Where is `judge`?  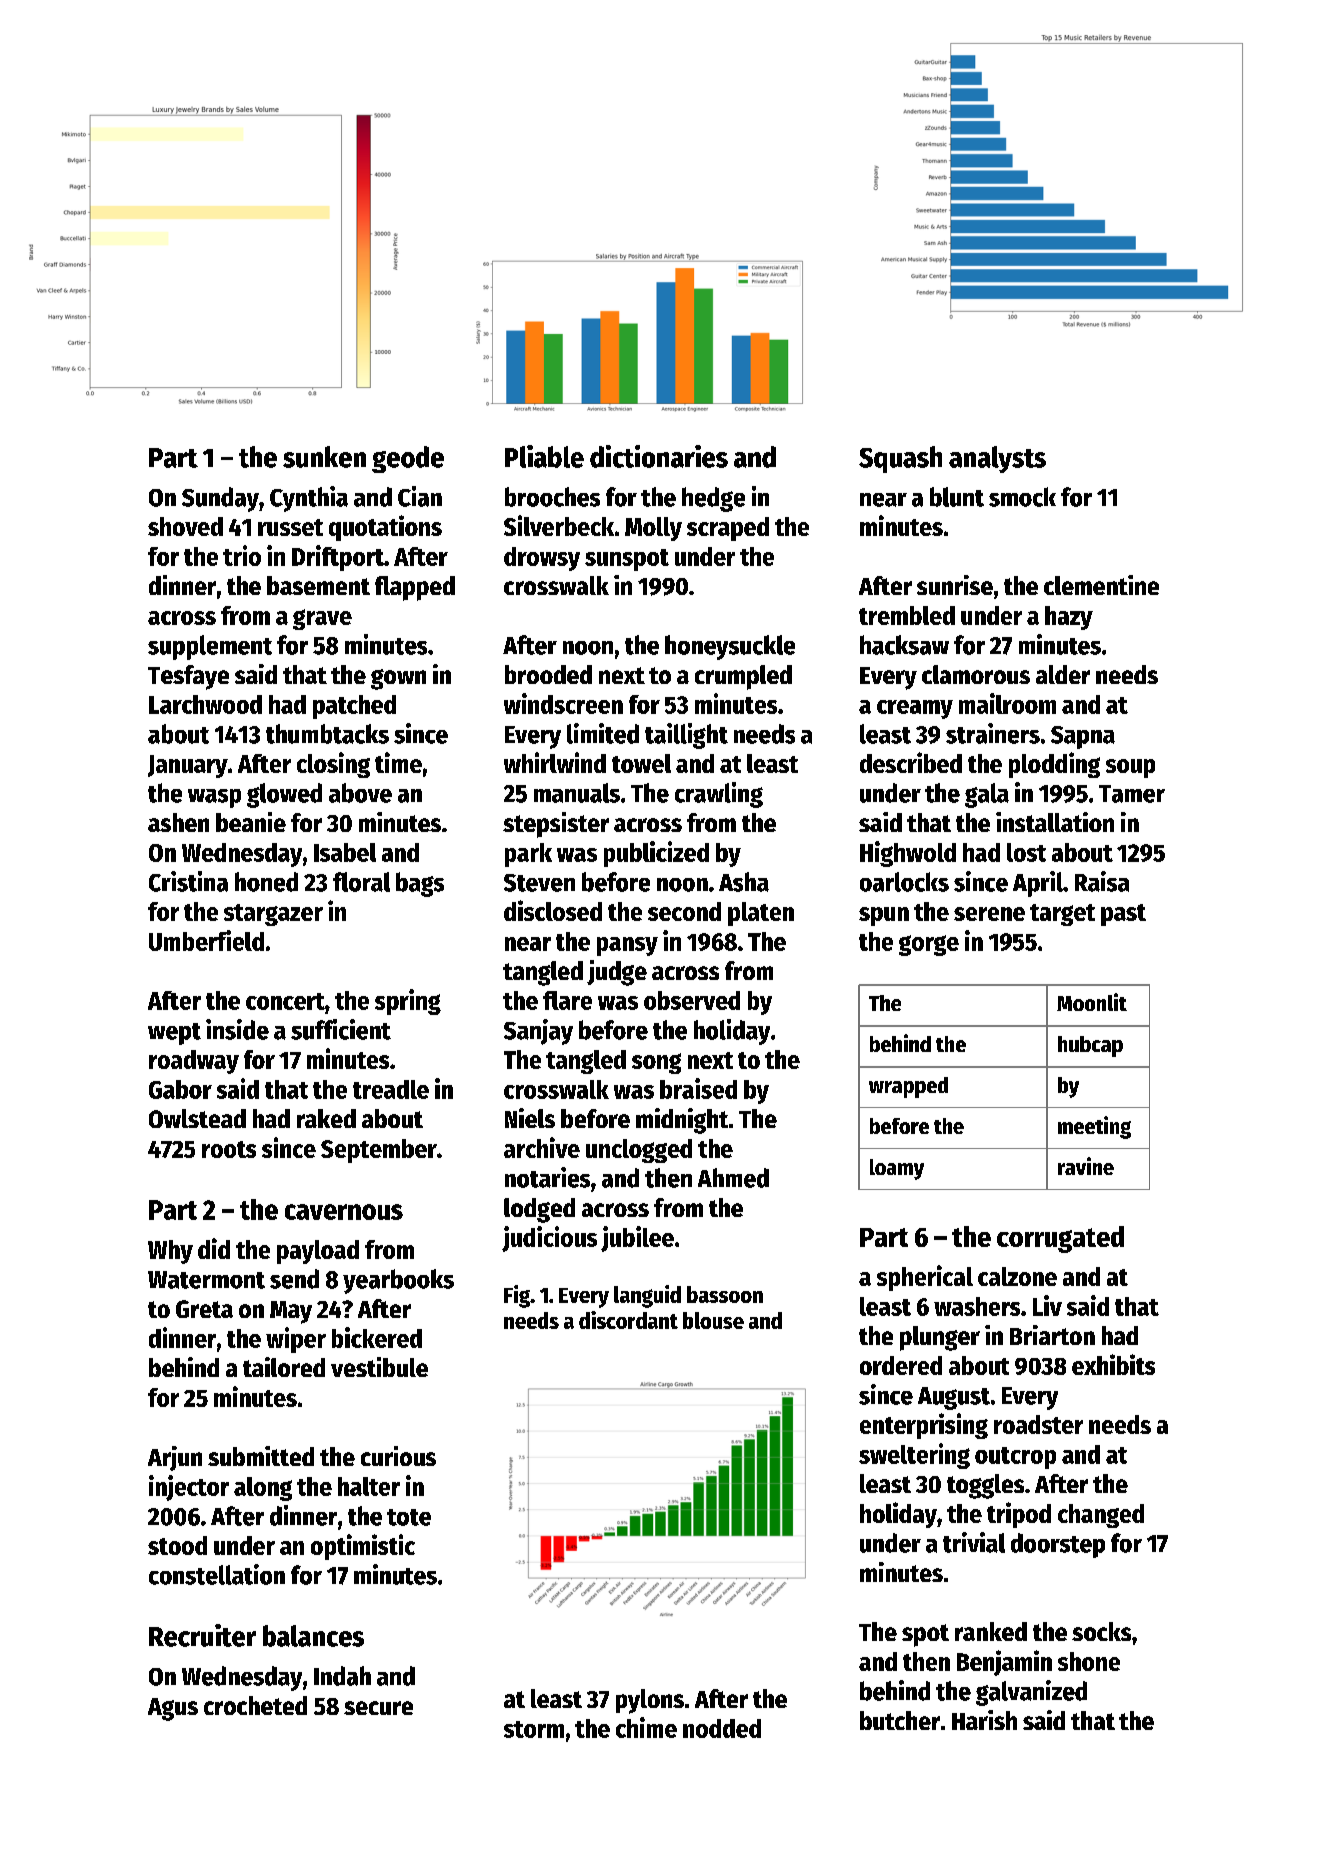 judge is located at coordinates (617, 973).
